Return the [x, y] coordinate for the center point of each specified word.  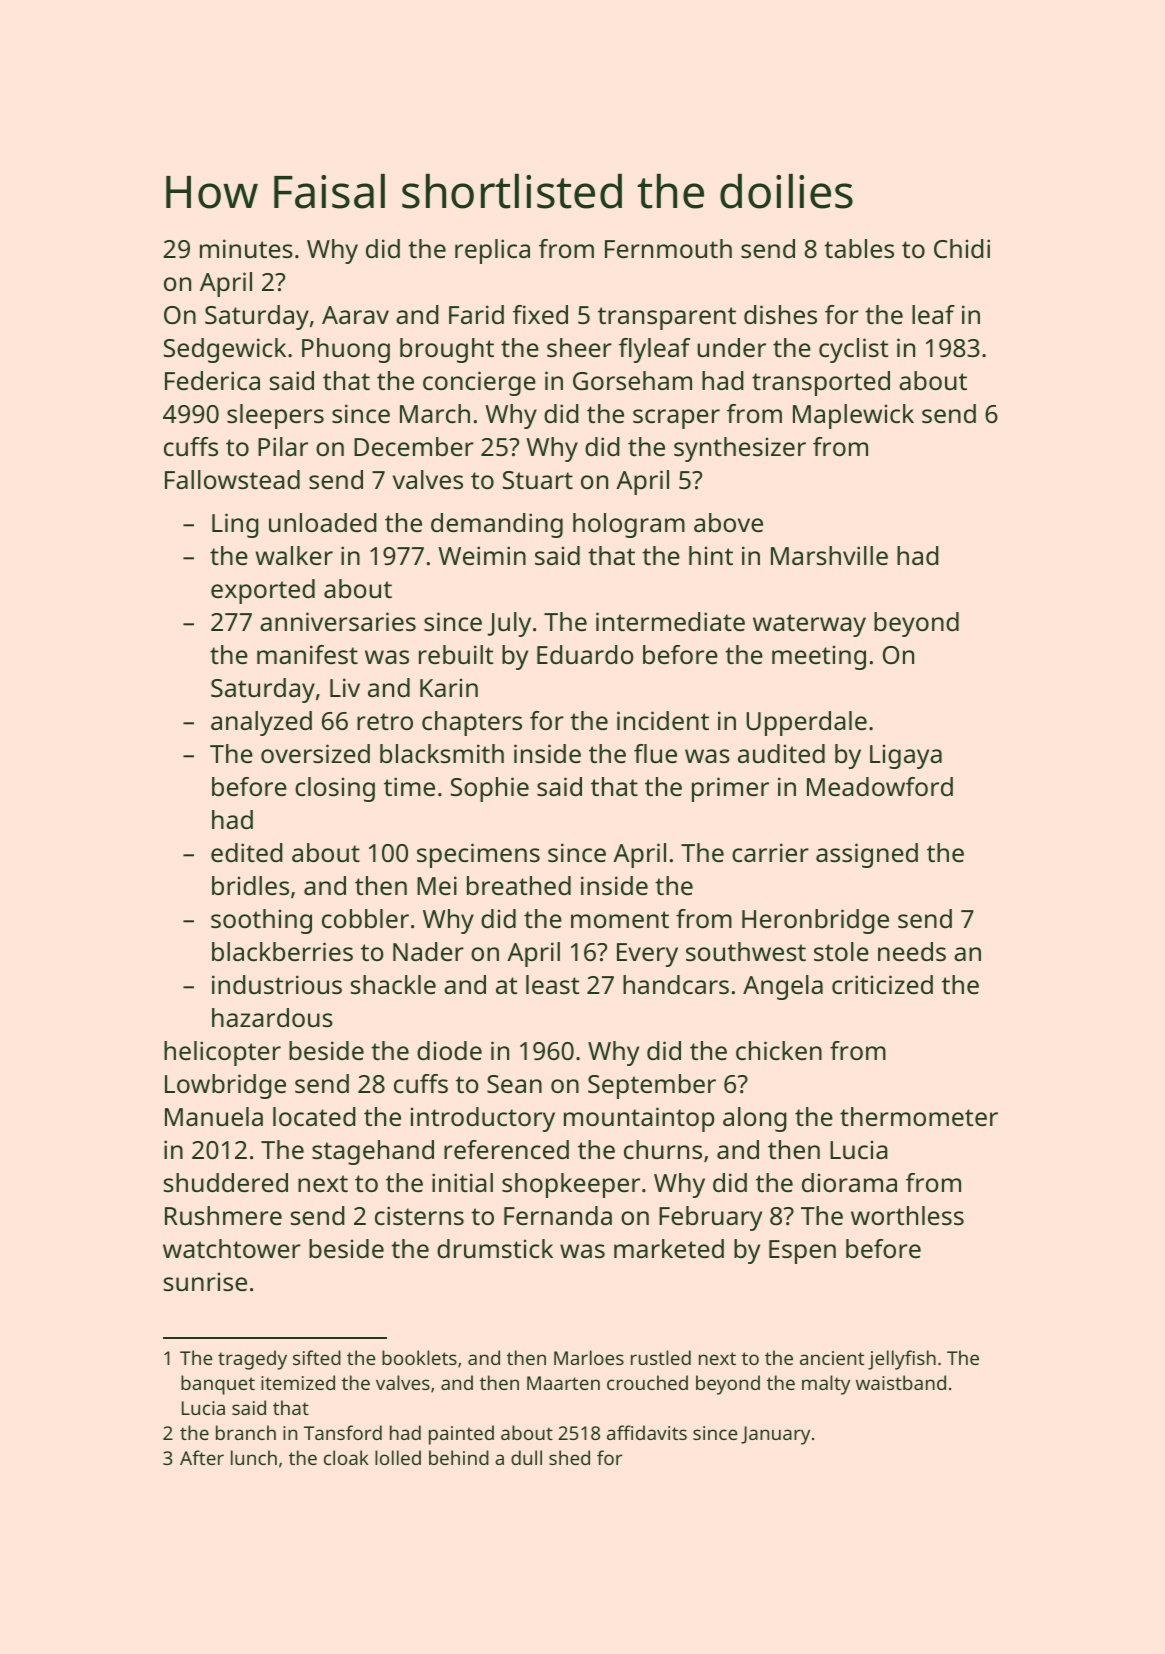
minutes [246, 248]
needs [912, 951]
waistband [901, 1382]
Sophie [490, 789]
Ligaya [906, 756]
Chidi [962, 248]
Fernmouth [668, 248]
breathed [519, 885]
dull [526, 1457]
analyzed [261, 723]
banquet [218, 1385]
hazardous [272, 1017]
